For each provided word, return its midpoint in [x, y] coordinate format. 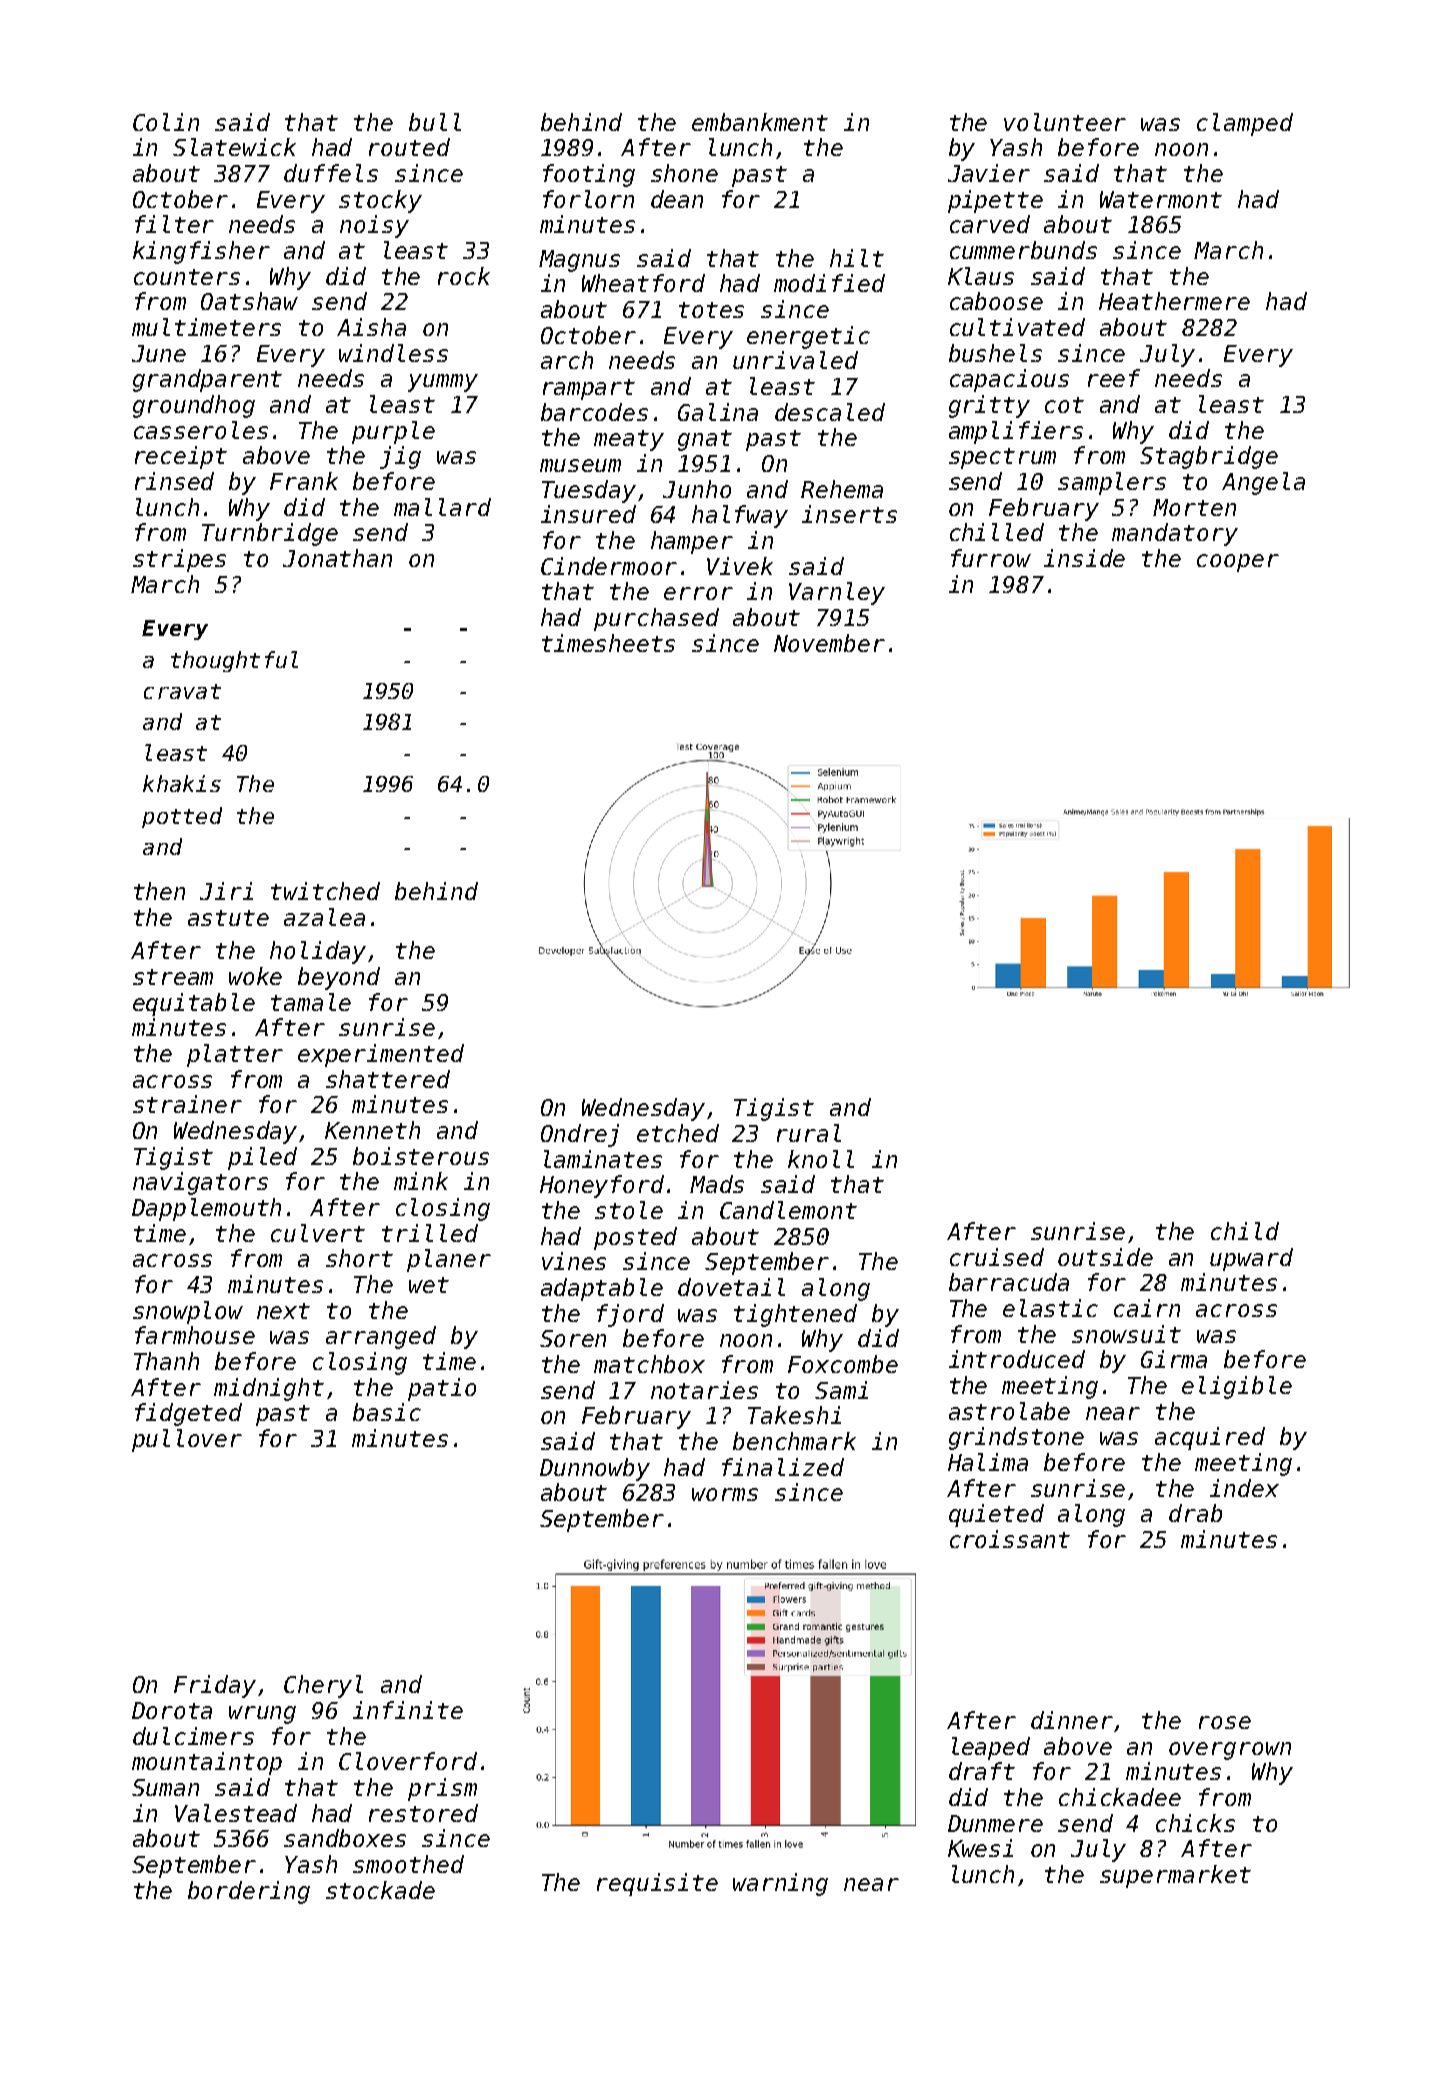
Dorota [172, 1710]
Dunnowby [595, 1469]
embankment [760, 122]
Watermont [1161, 199]
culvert [318, 1233]
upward [1251, 1259]
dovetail [731, 1287]
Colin [166, 122]
